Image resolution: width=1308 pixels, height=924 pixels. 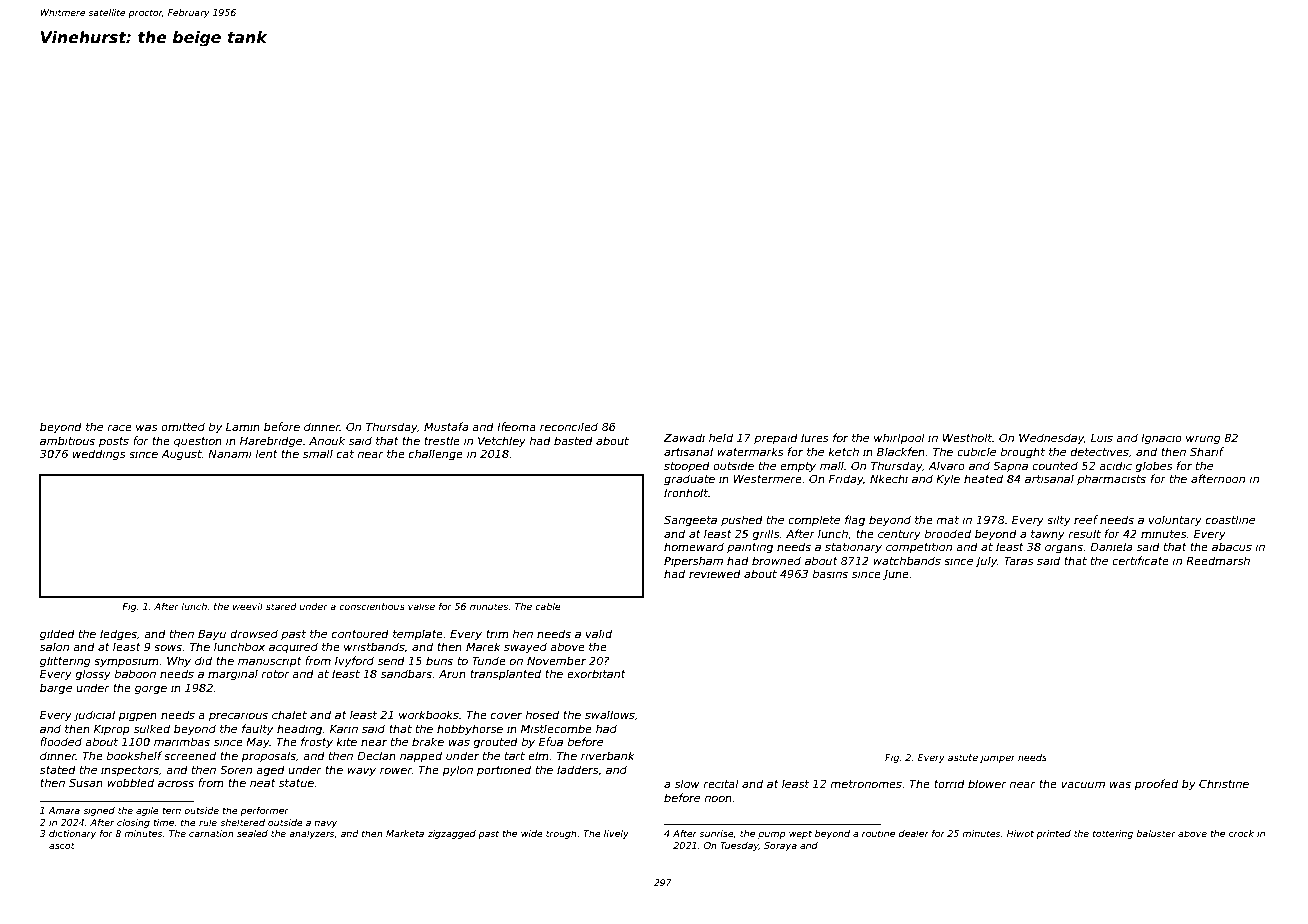 I want to click on ledges, so click(x=118, y=635).
